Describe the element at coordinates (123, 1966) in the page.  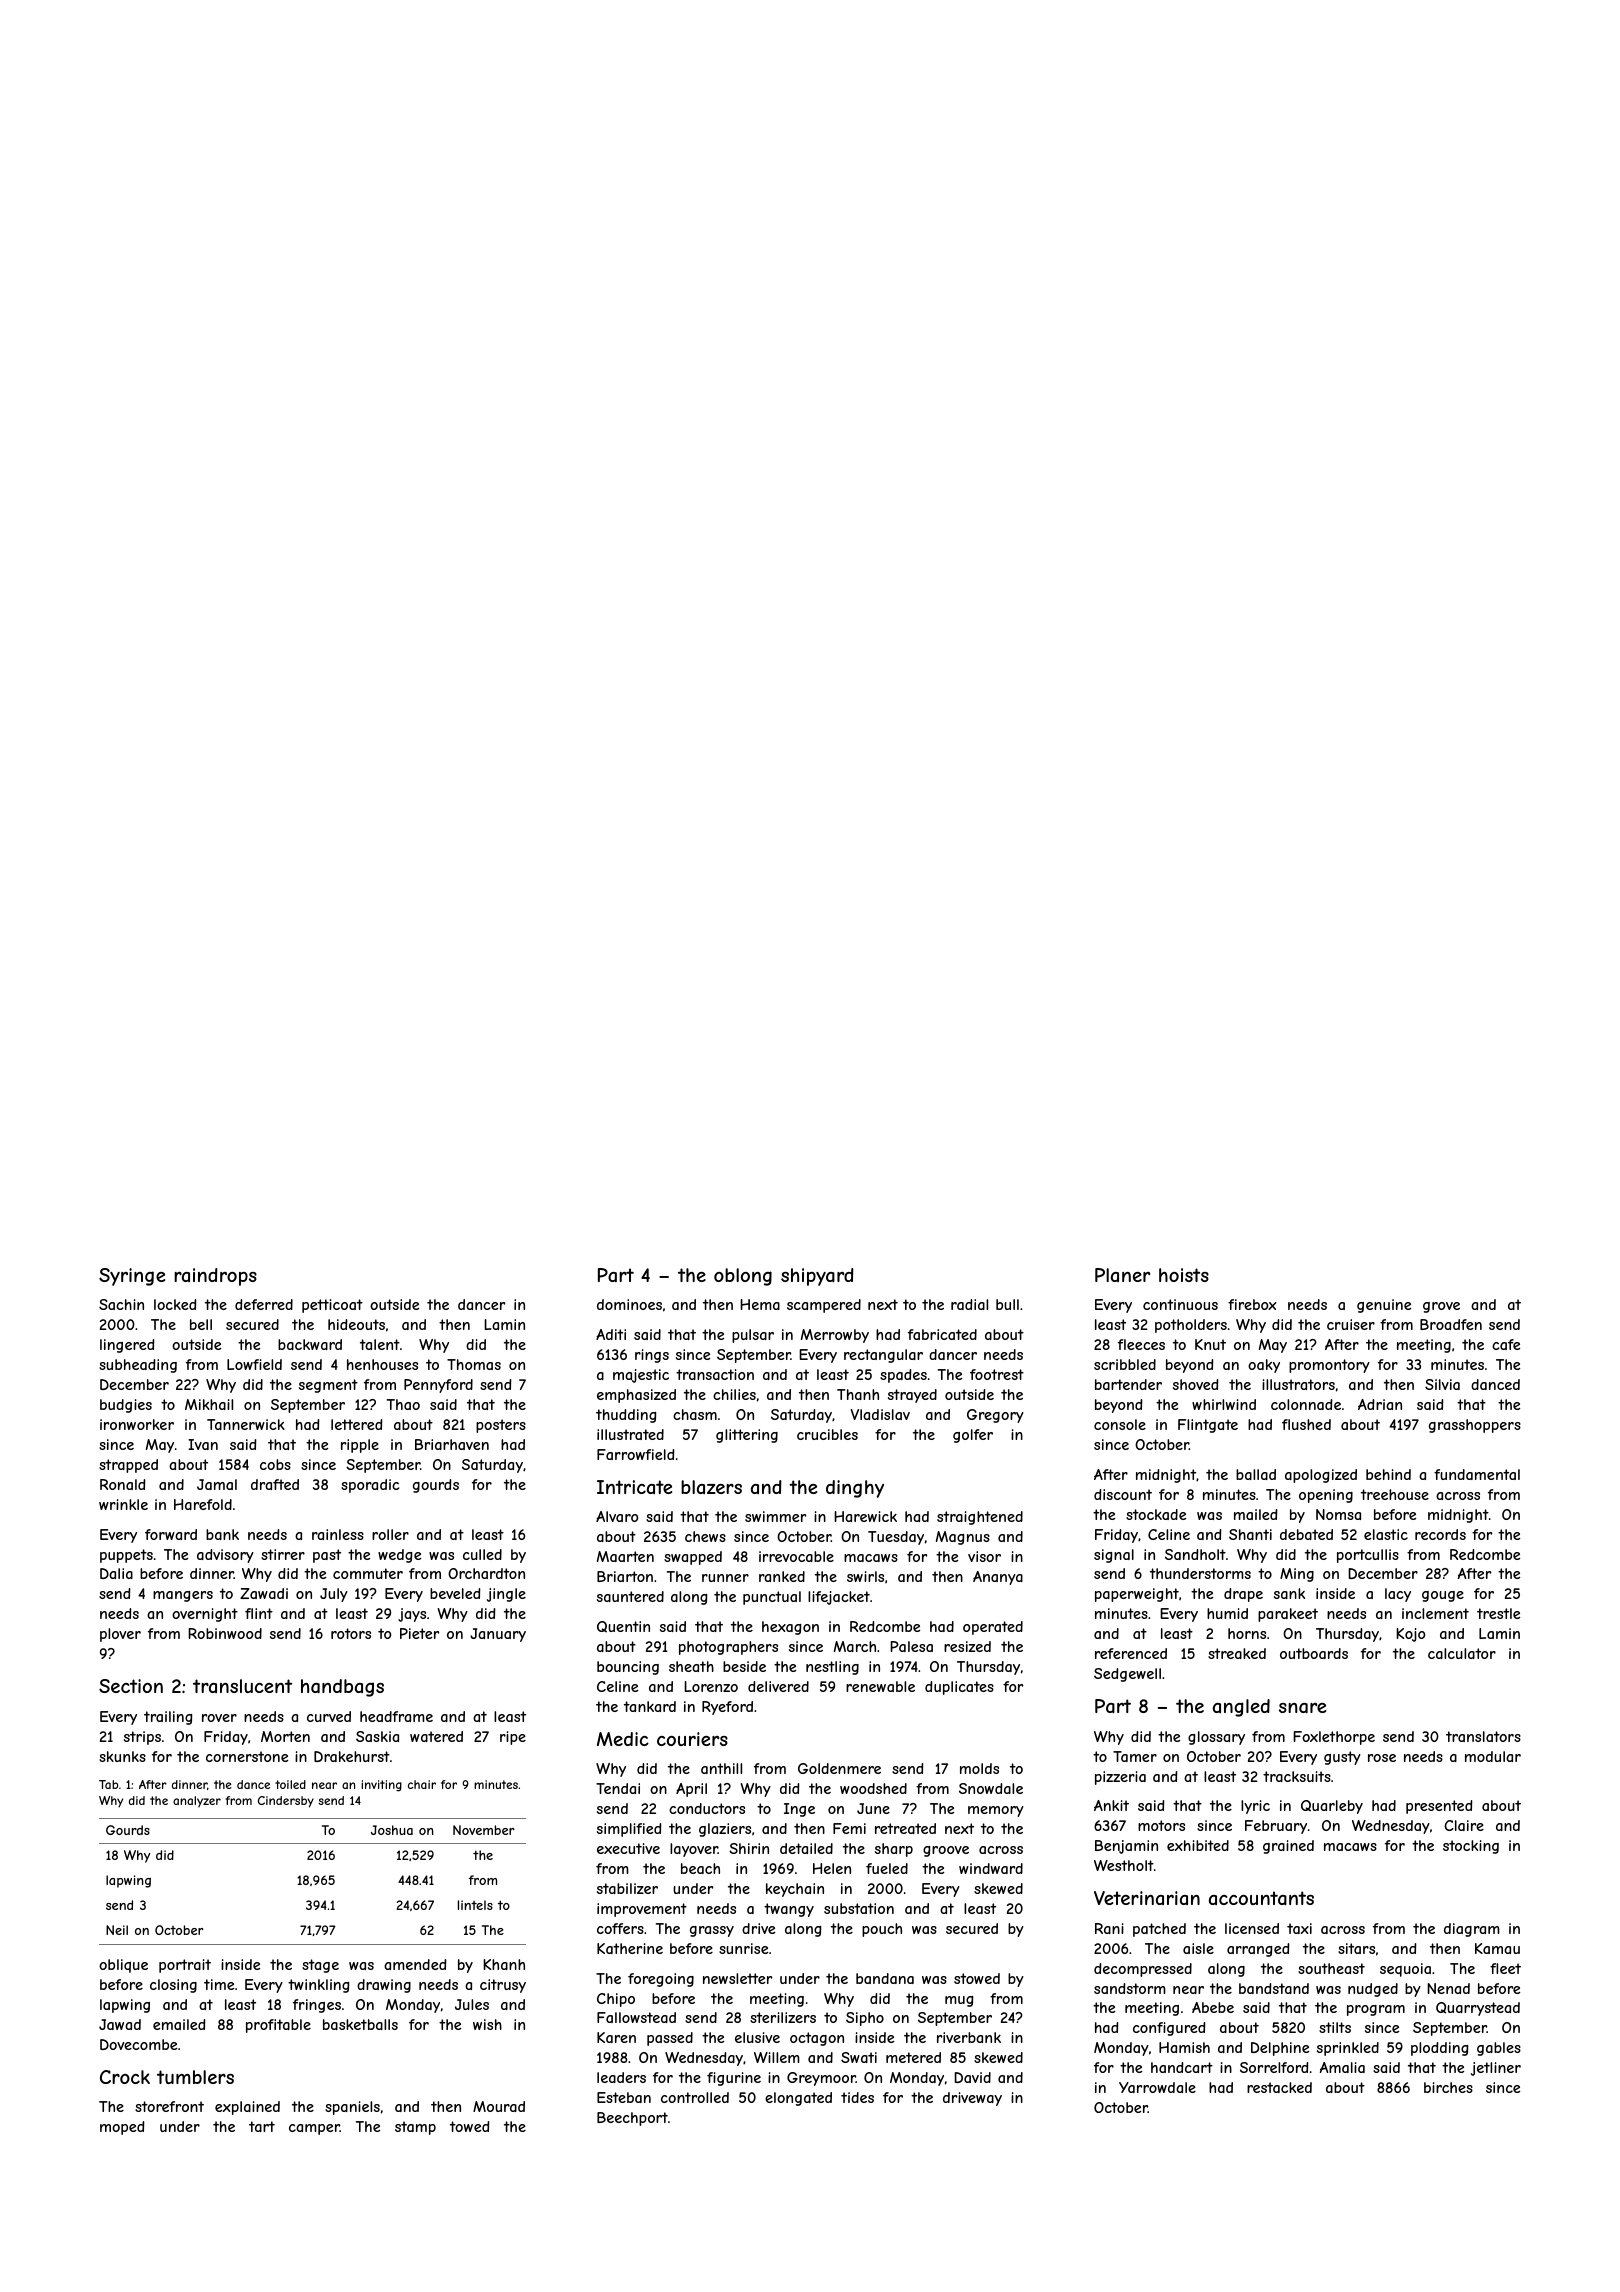
I see `oblique` at that location.
